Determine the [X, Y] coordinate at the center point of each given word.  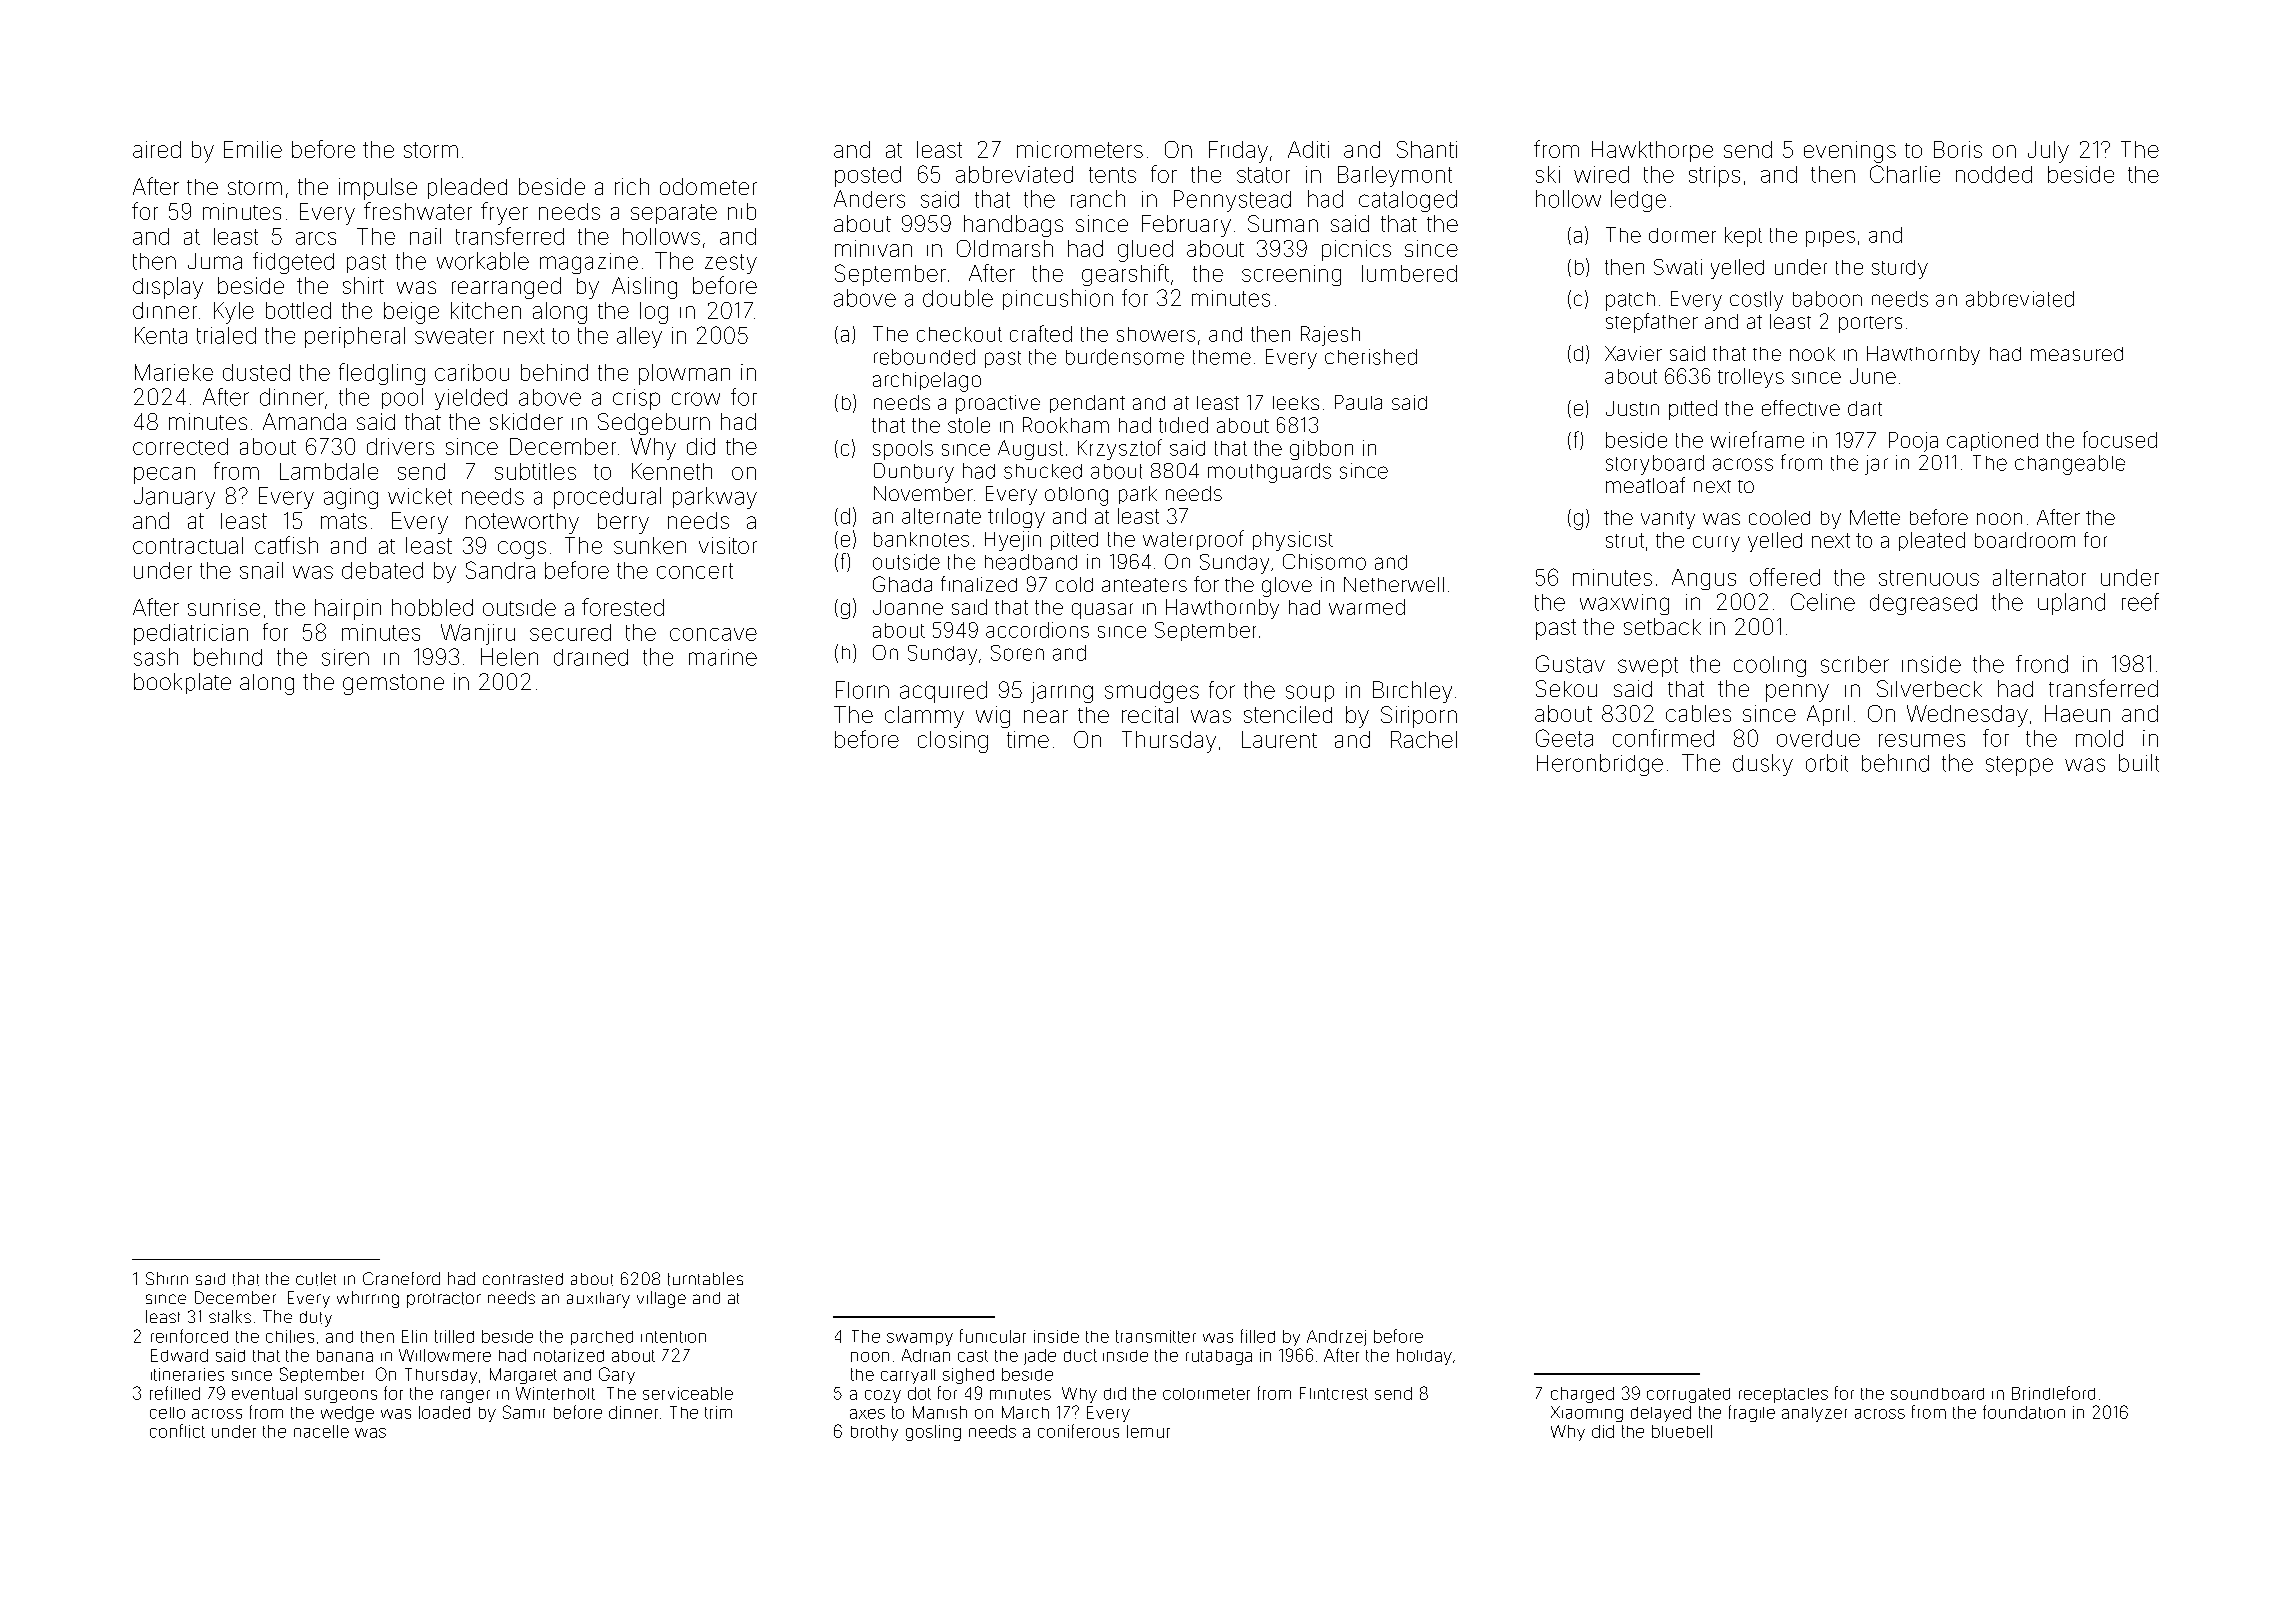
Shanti [1427, 149]
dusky [1763, 765]
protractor [444, 1300]
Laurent [1279, 739]
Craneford [401, 1278]
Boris [1958, 149]
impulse [378, 189]
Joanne [908, 607]
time [1028, 739]
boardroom [2025, 540]
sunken [650, 545]
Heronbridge [1600, 765]
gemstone [393, 684]
